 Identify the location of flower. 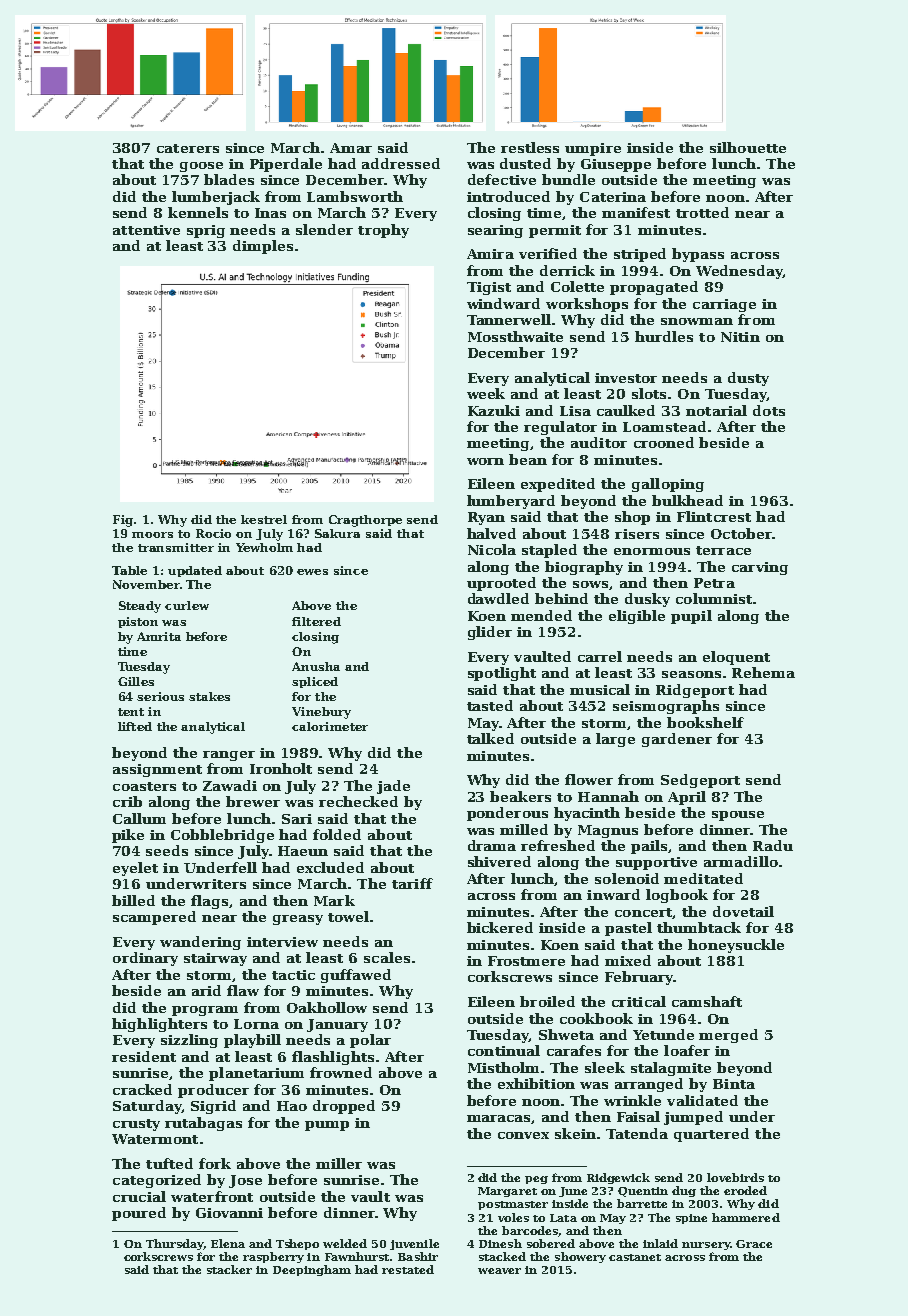
(589, 779).
